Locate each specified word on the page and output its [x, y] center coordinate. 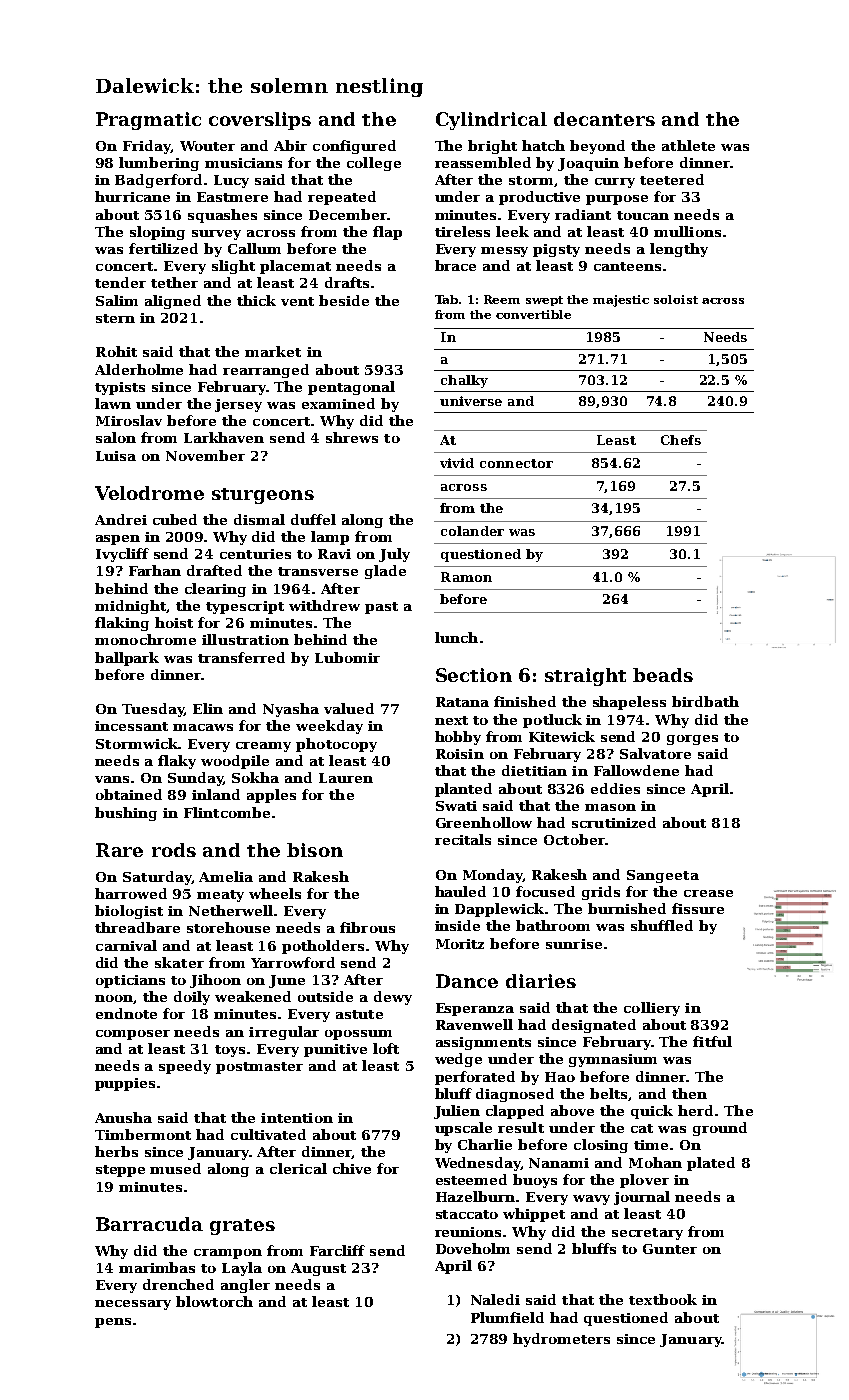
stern [115, 318]
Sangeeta [663, 876]
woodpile [235, 762]
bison [315, 850]
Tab [446, 299]
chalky [464, 381]
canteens [627, 266]
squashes [222, 216]
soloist [676, 299]
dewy [393, 998]
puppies [125, 1084]
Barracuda [149, 1224]
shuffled [662, 925]
